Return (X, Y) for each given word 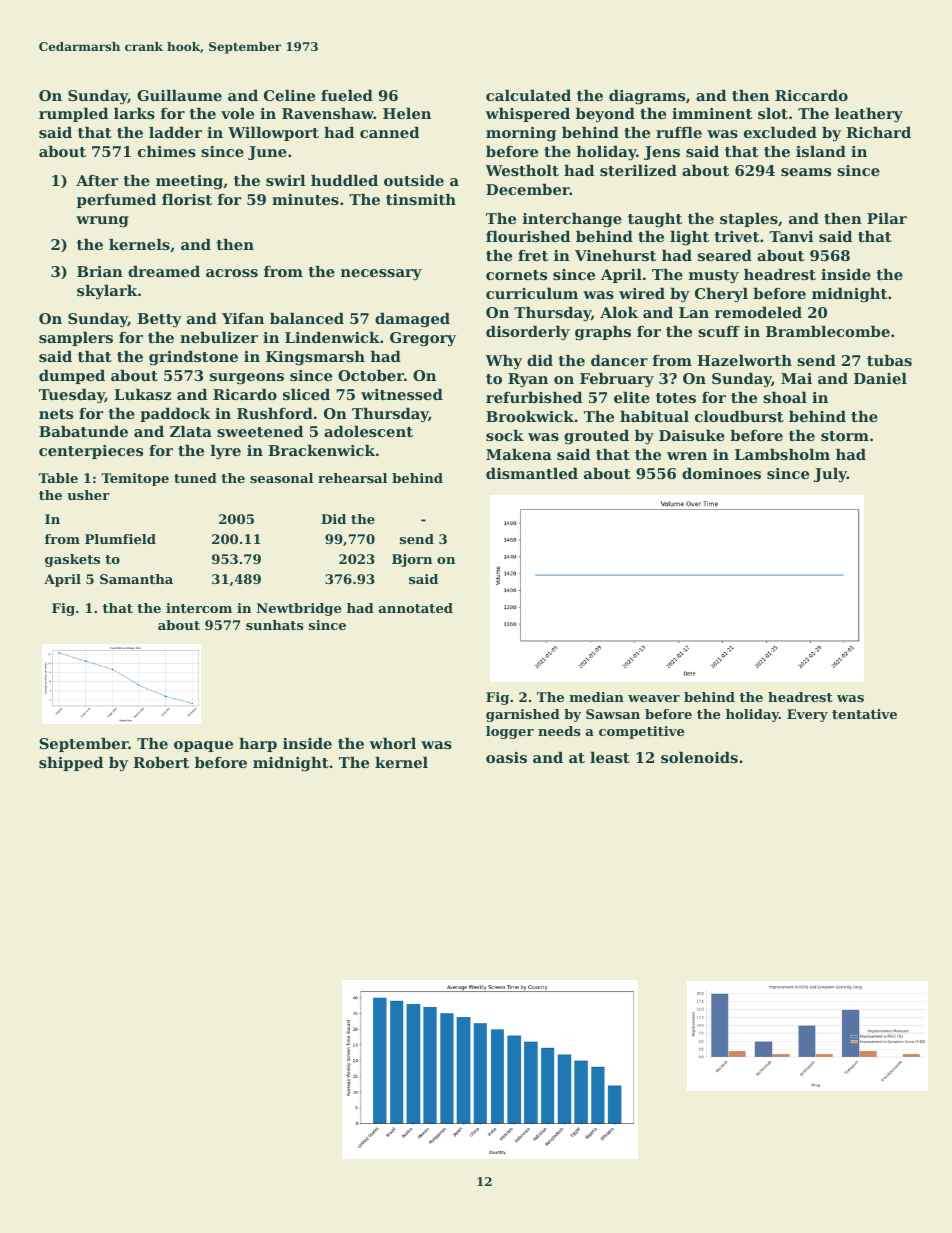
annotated (416, 608)
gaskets (72, 560)
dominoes (721, 473)
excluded (780, 132)
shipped (71, 764)
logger (510, 732)
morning (521, 134)
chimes (167, 151)
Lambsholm (782, 454)
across (232, 273)
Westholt (522, 170)
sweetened (260, 431)
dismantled (532, 473)
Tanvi (791, 236)
